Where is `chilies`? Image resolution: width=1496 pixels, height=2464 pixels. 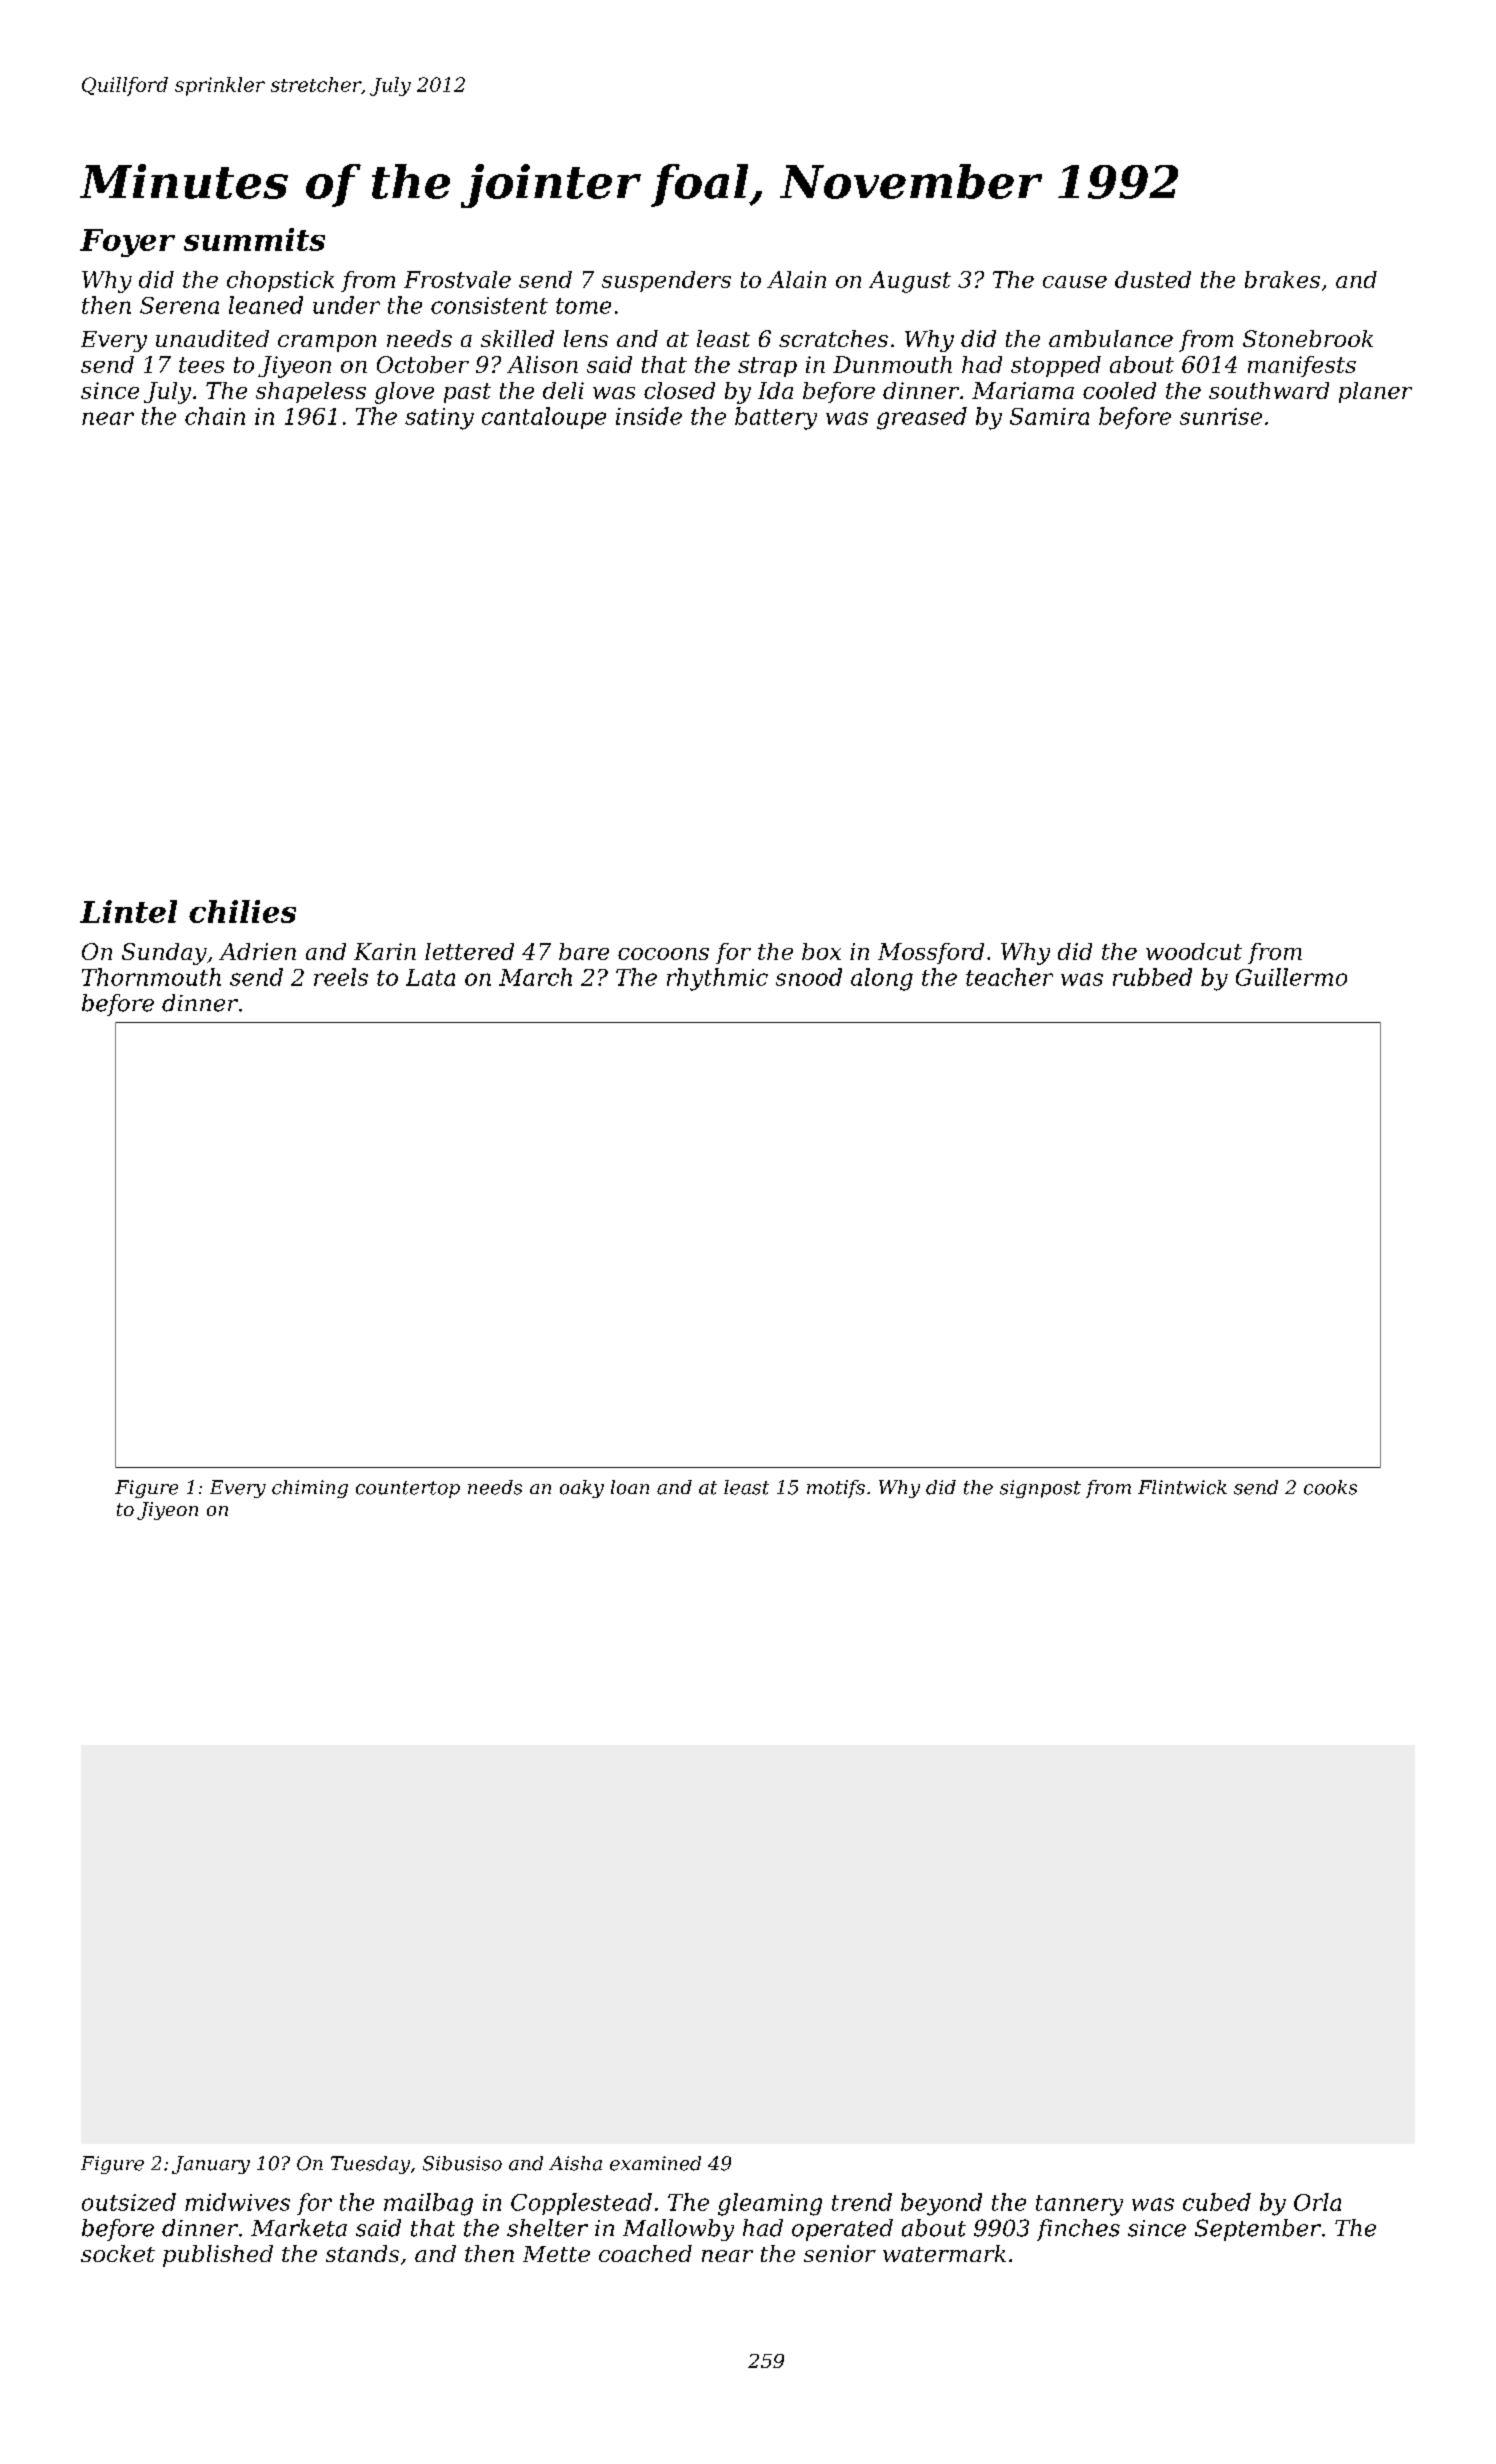
chilies is located at coordinates (242, 911).
